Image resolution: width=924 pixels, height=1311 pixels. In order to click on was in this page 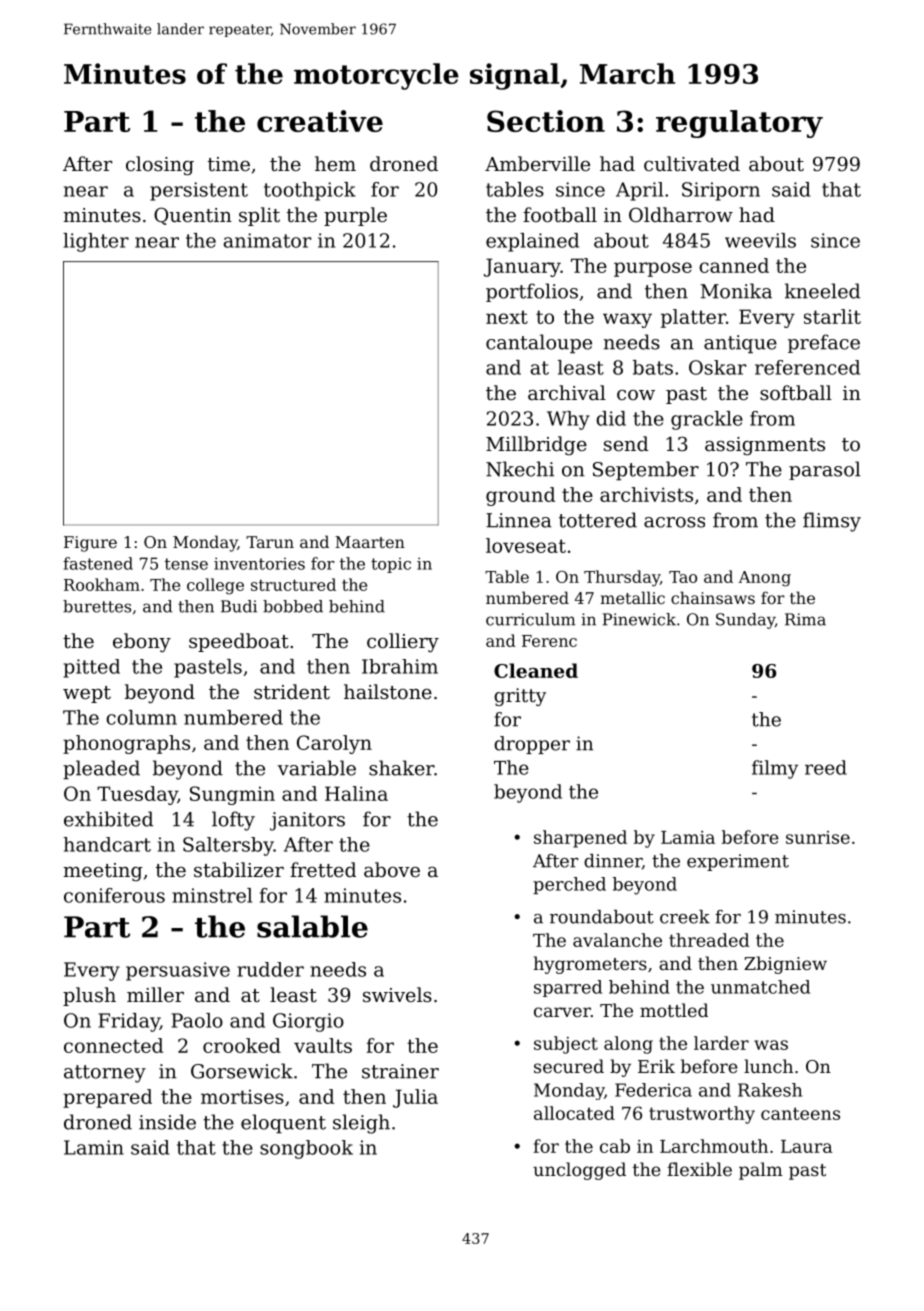, I will do `click(771, 1045)`.
